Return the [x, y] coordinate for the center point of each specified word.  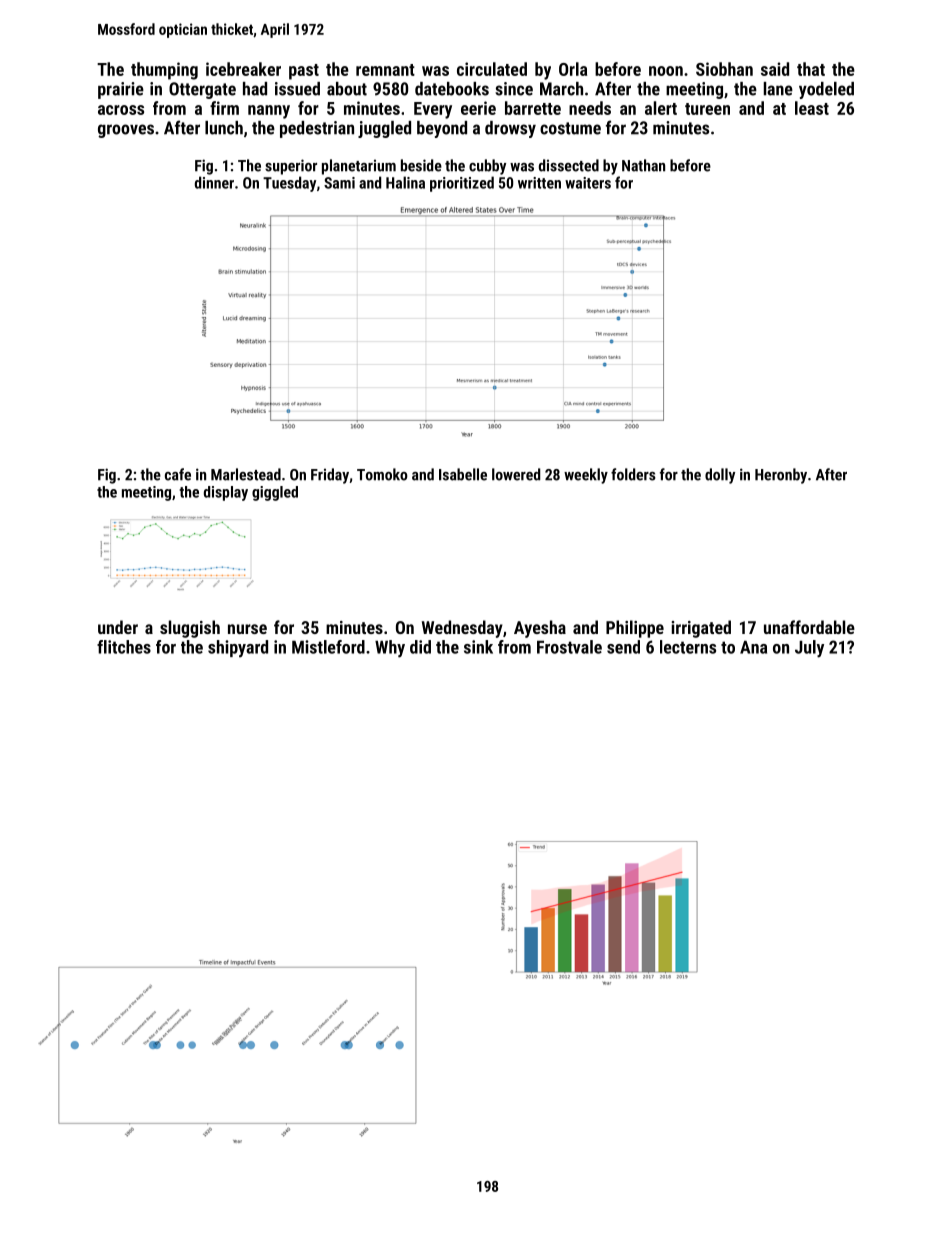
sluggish [190, 629]
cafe [178, 474]
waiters [588, 183]
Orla [573, 69]
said [775, 69]
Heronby [781, 476]
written [539, 183]
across [121, 110]
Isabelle [463, 474]
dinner [214, 182]
